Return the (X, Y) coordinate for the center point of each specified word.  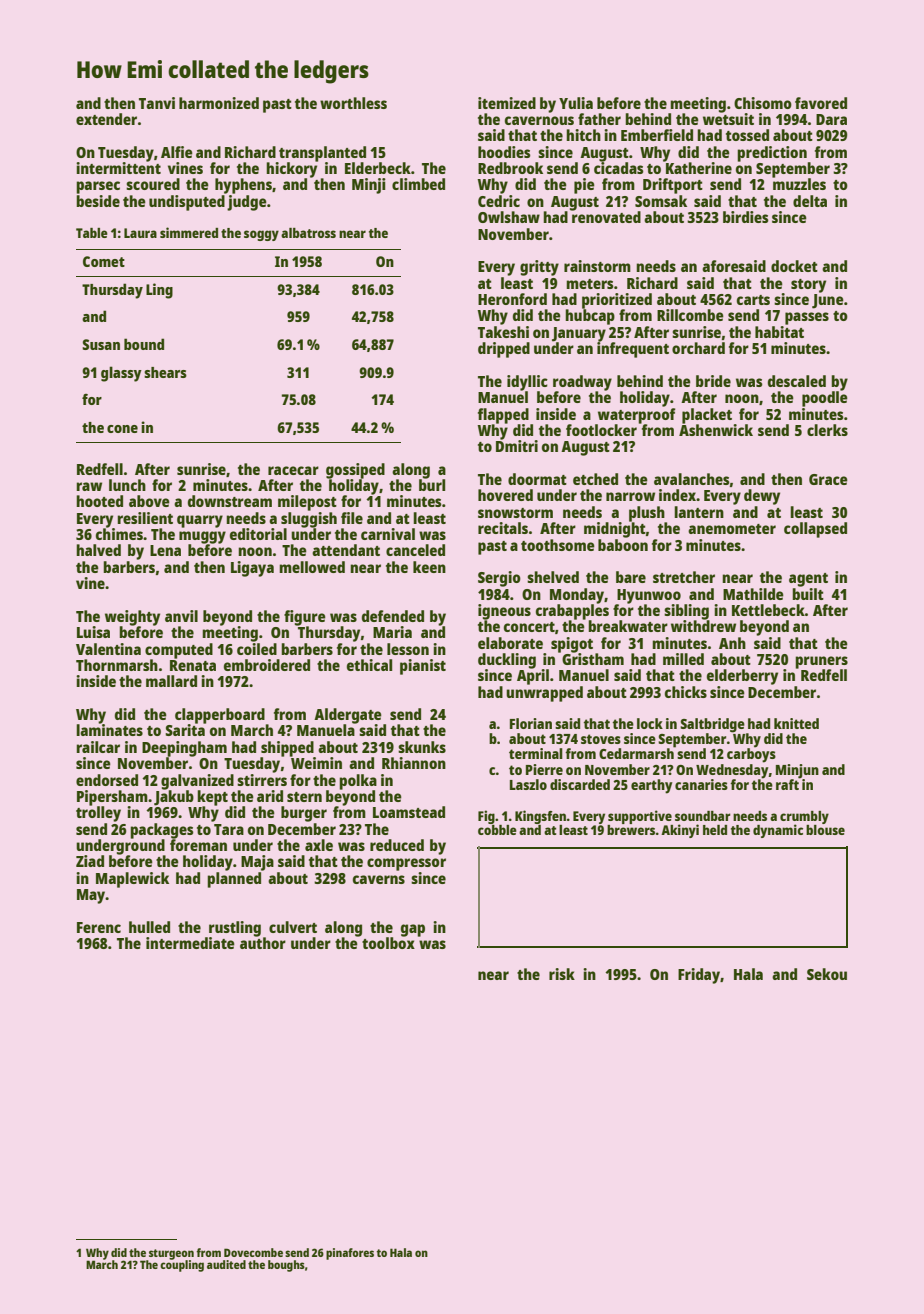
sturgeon (171, 1254)
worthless (353, 103)
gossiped (355, 471)
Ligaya (252, 569)
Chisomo (763, 103)
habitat (779, 332)
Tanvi (157, 103)
